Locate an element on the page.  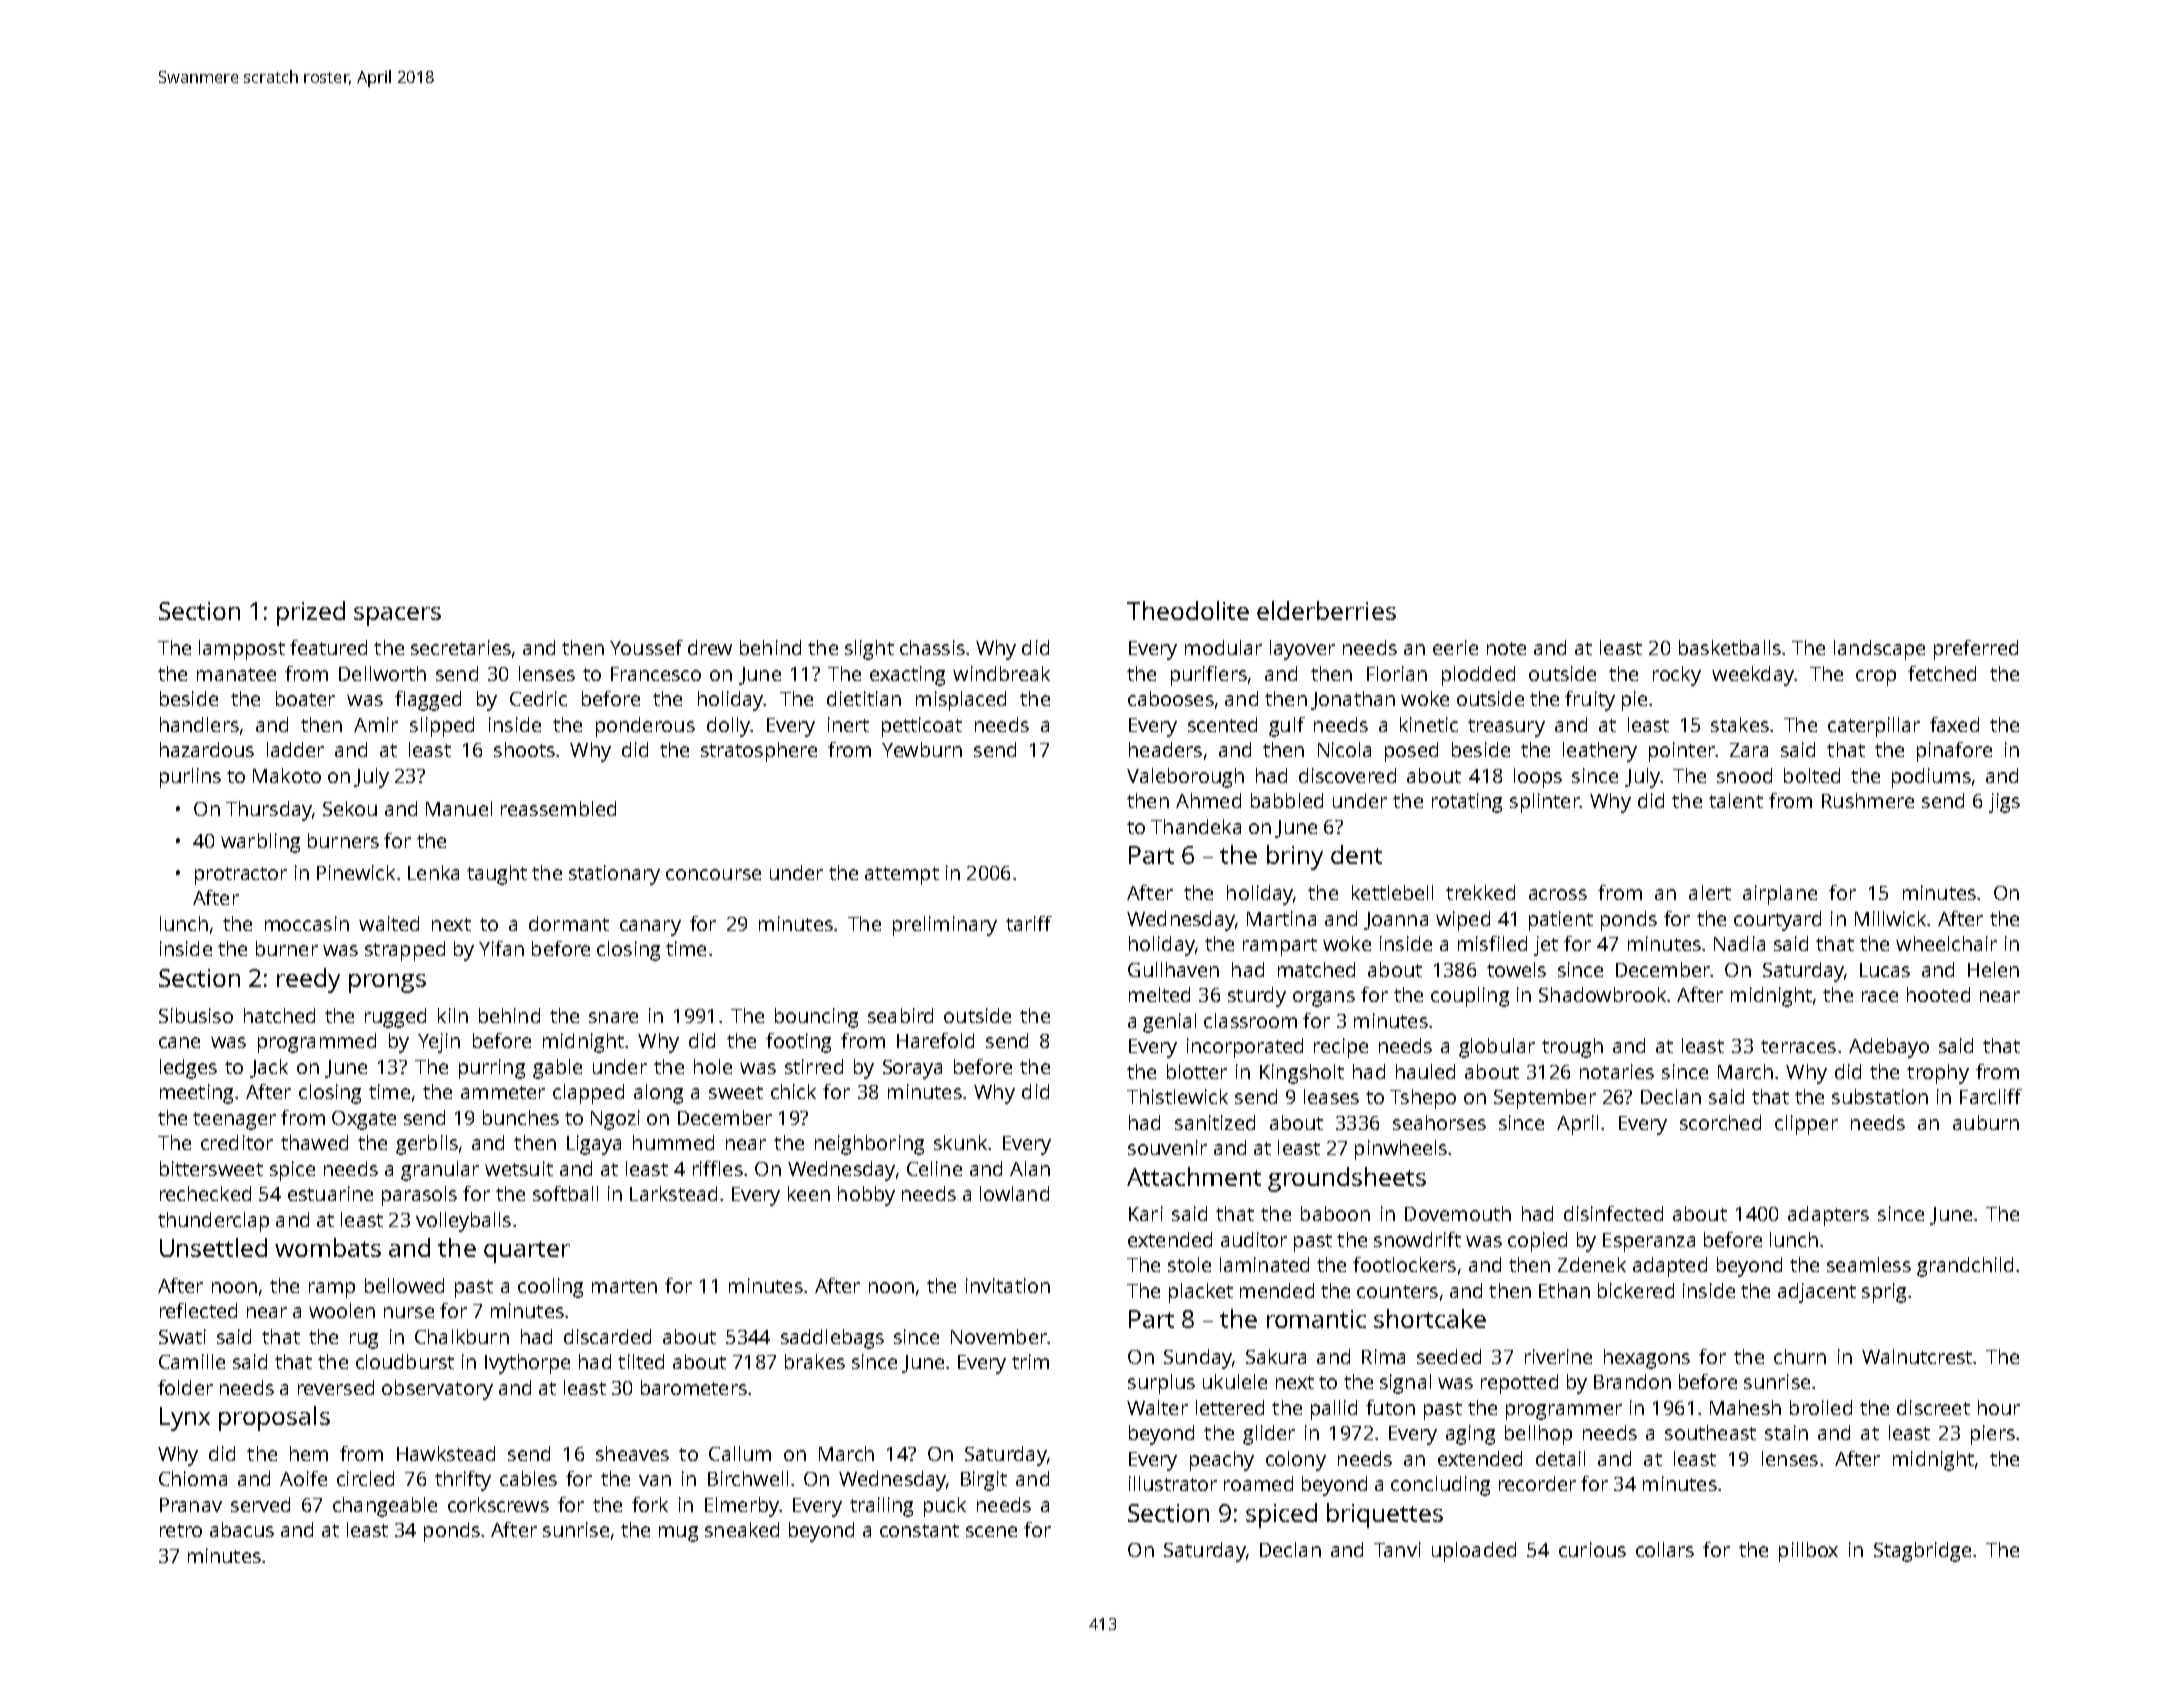
September is located at coordinates (1545, 1099).
